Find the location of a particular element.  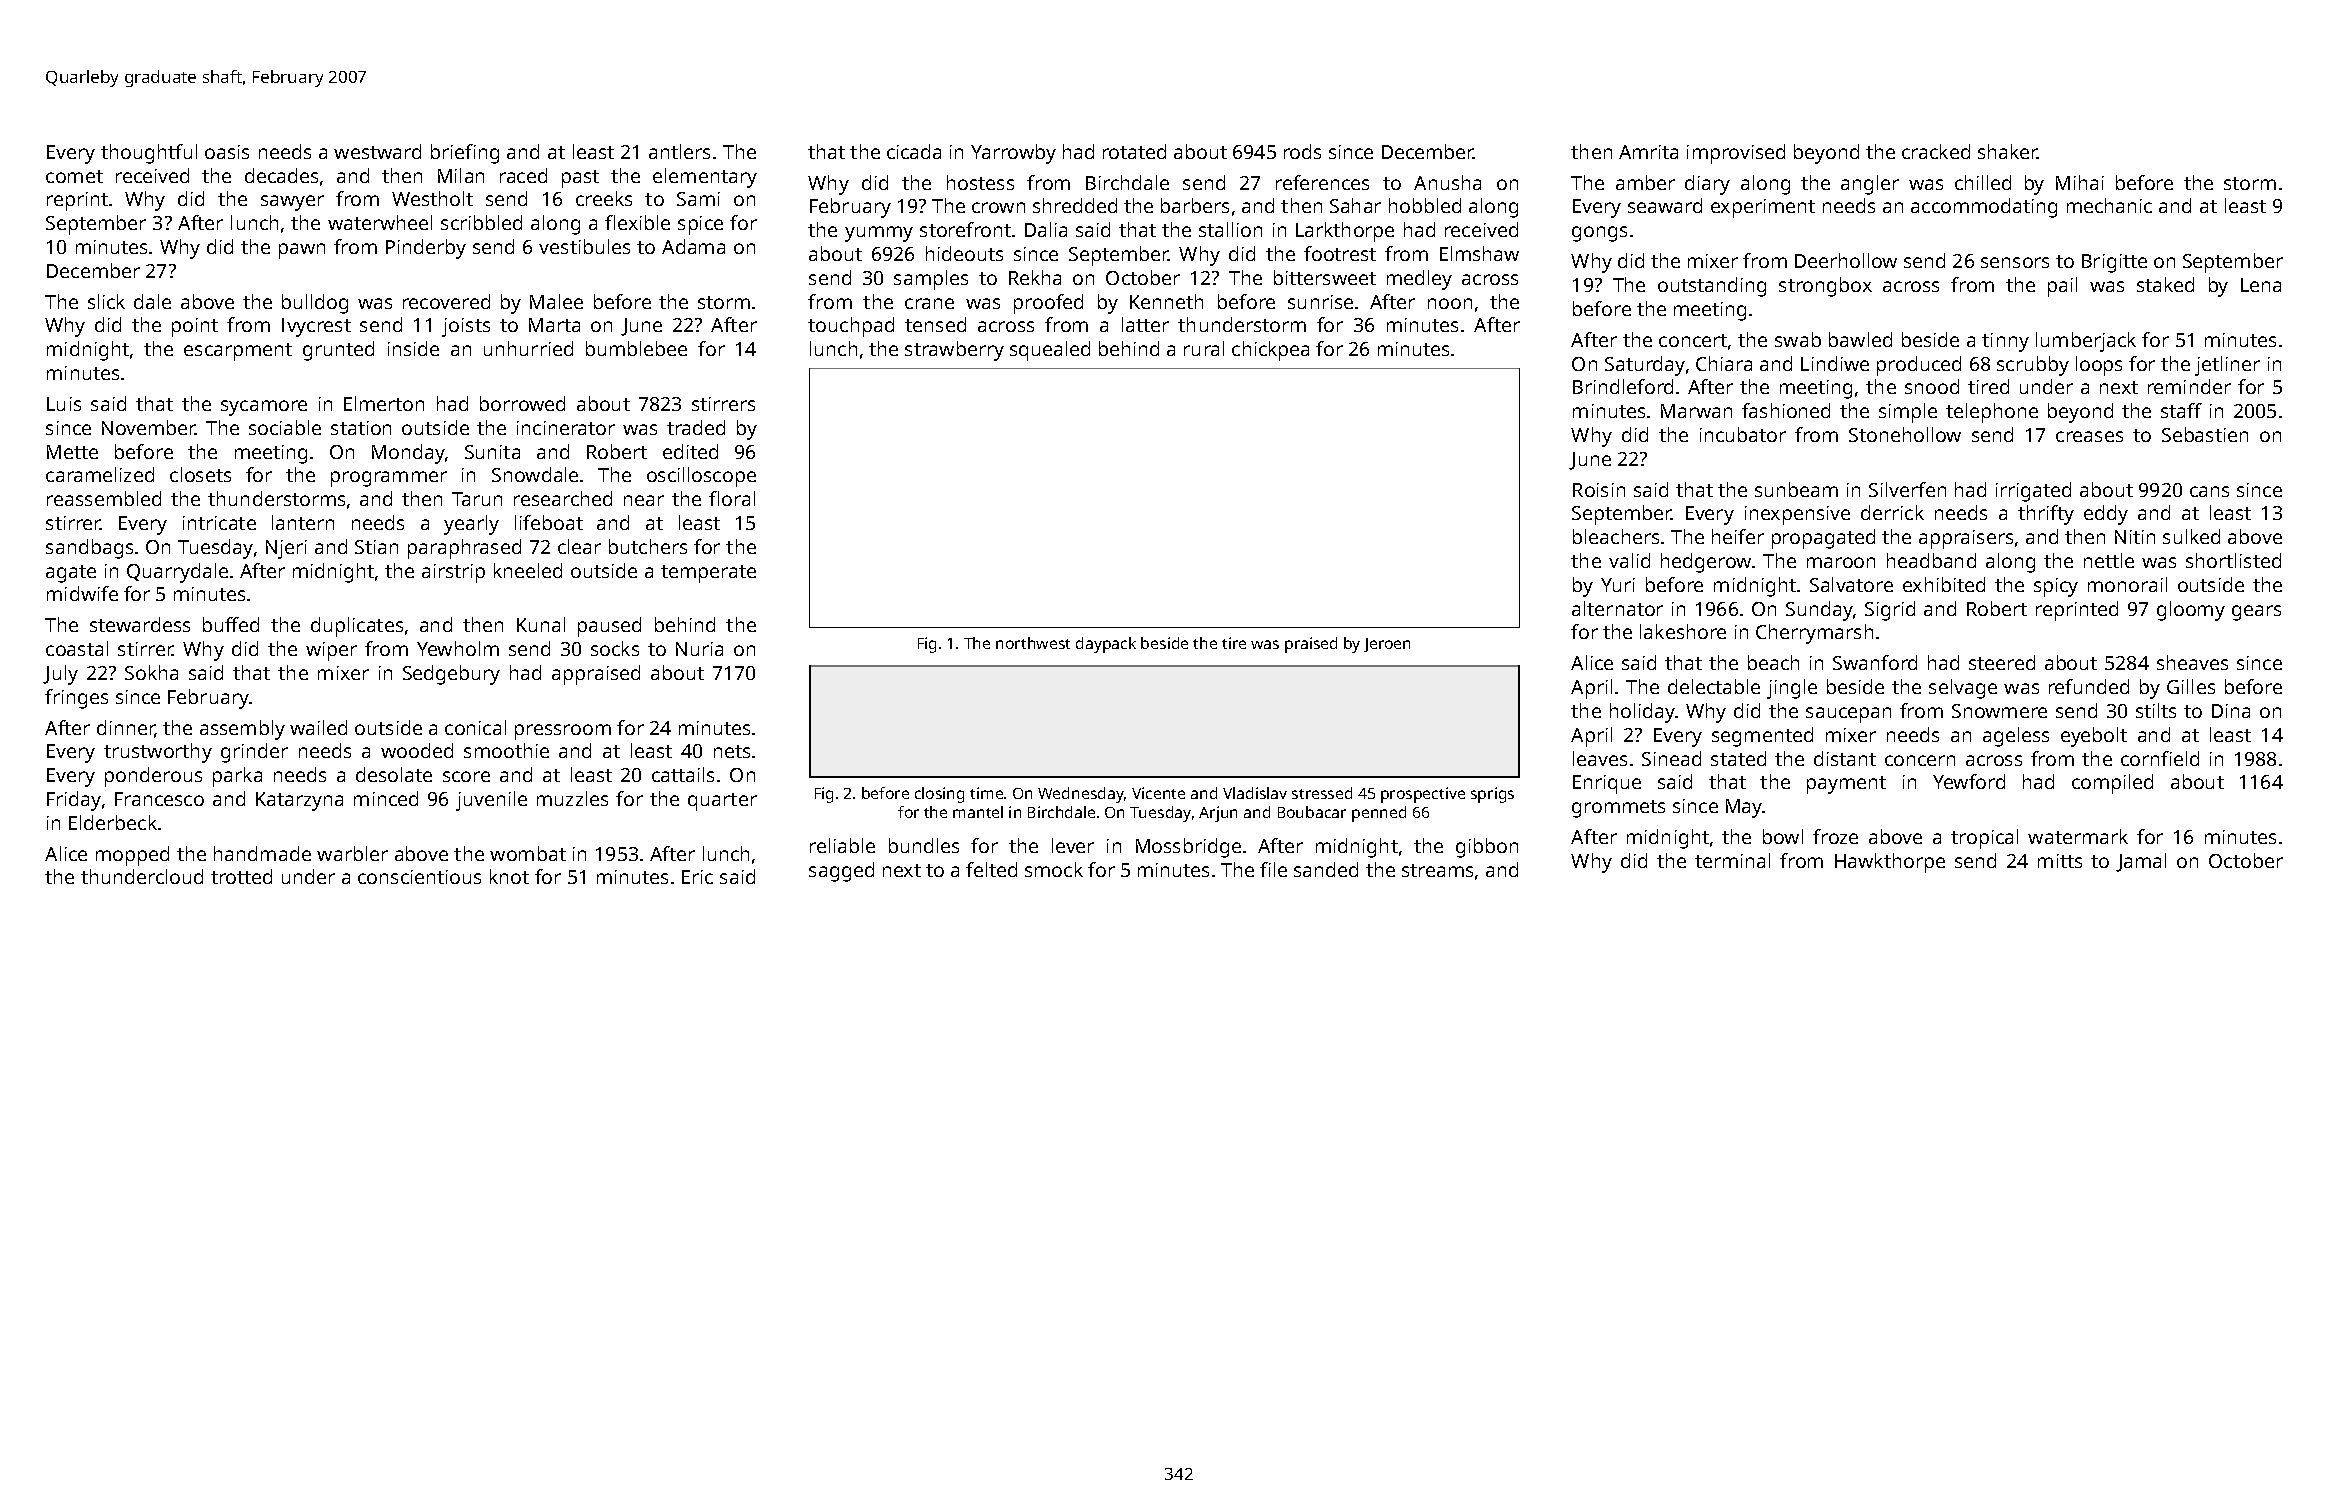

Malee is located at coordinates (556, 301).
